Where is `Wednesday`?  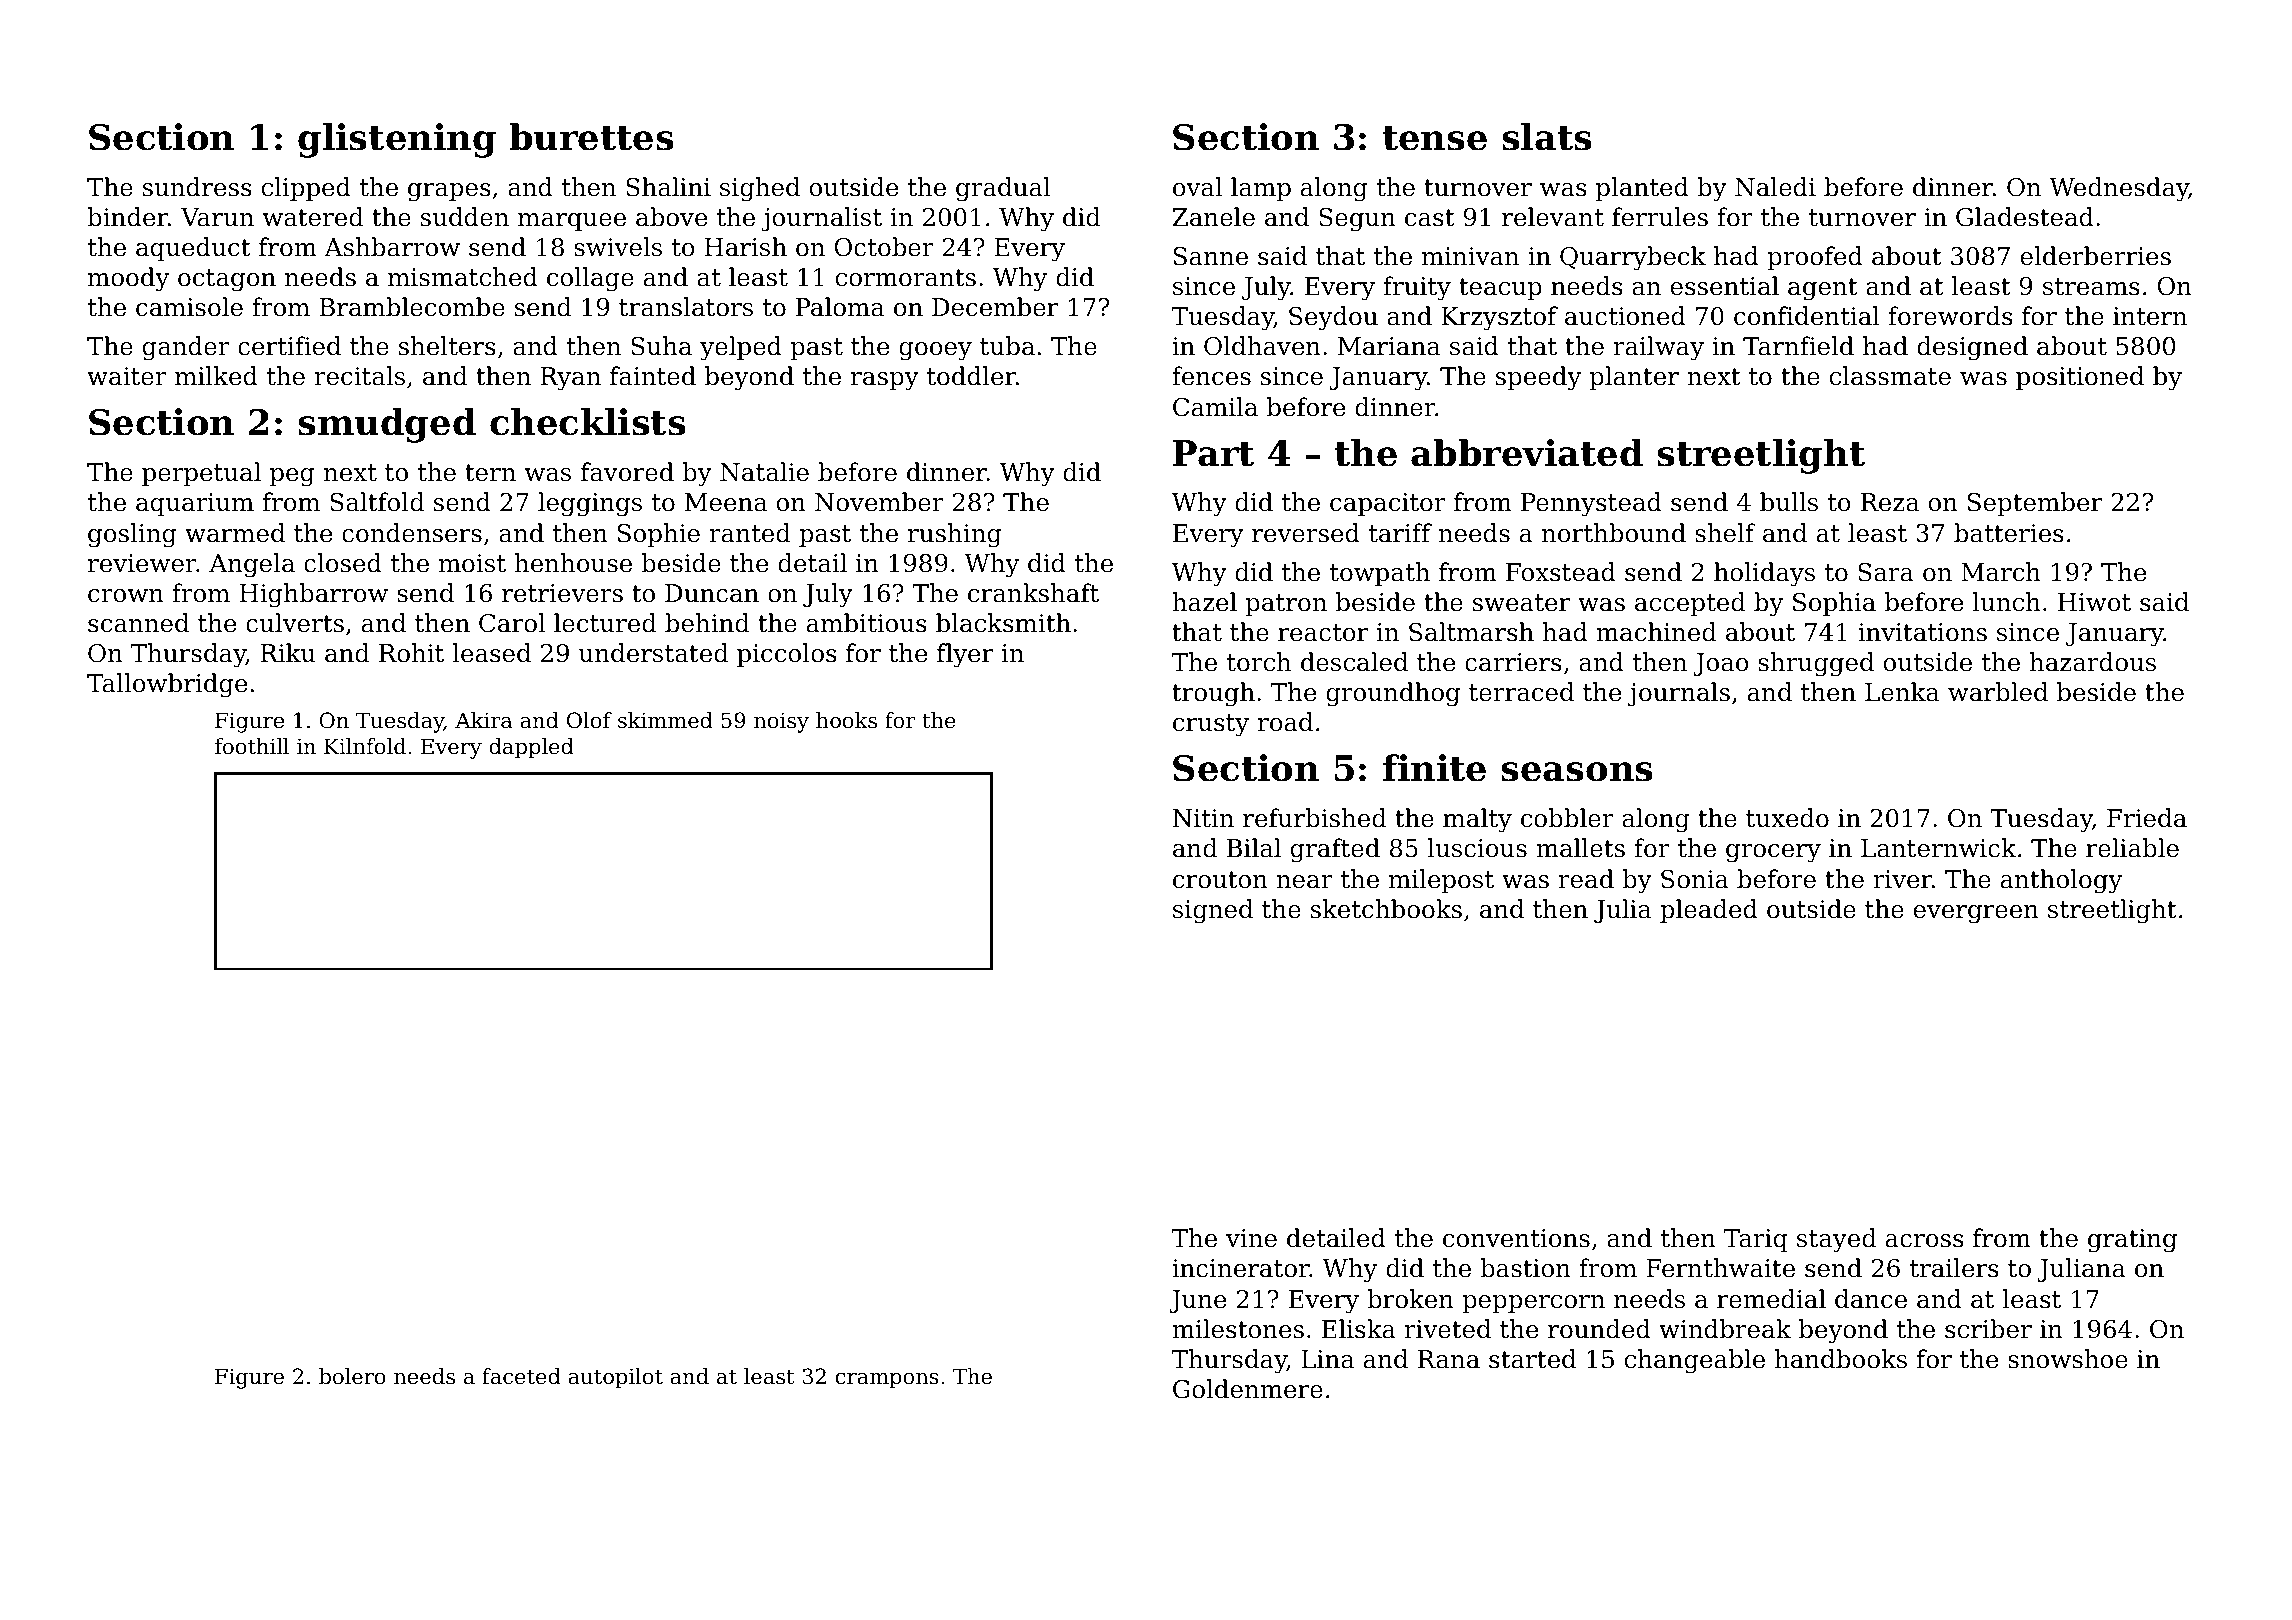 Wednesday is located at coordinates (2119, 189).
